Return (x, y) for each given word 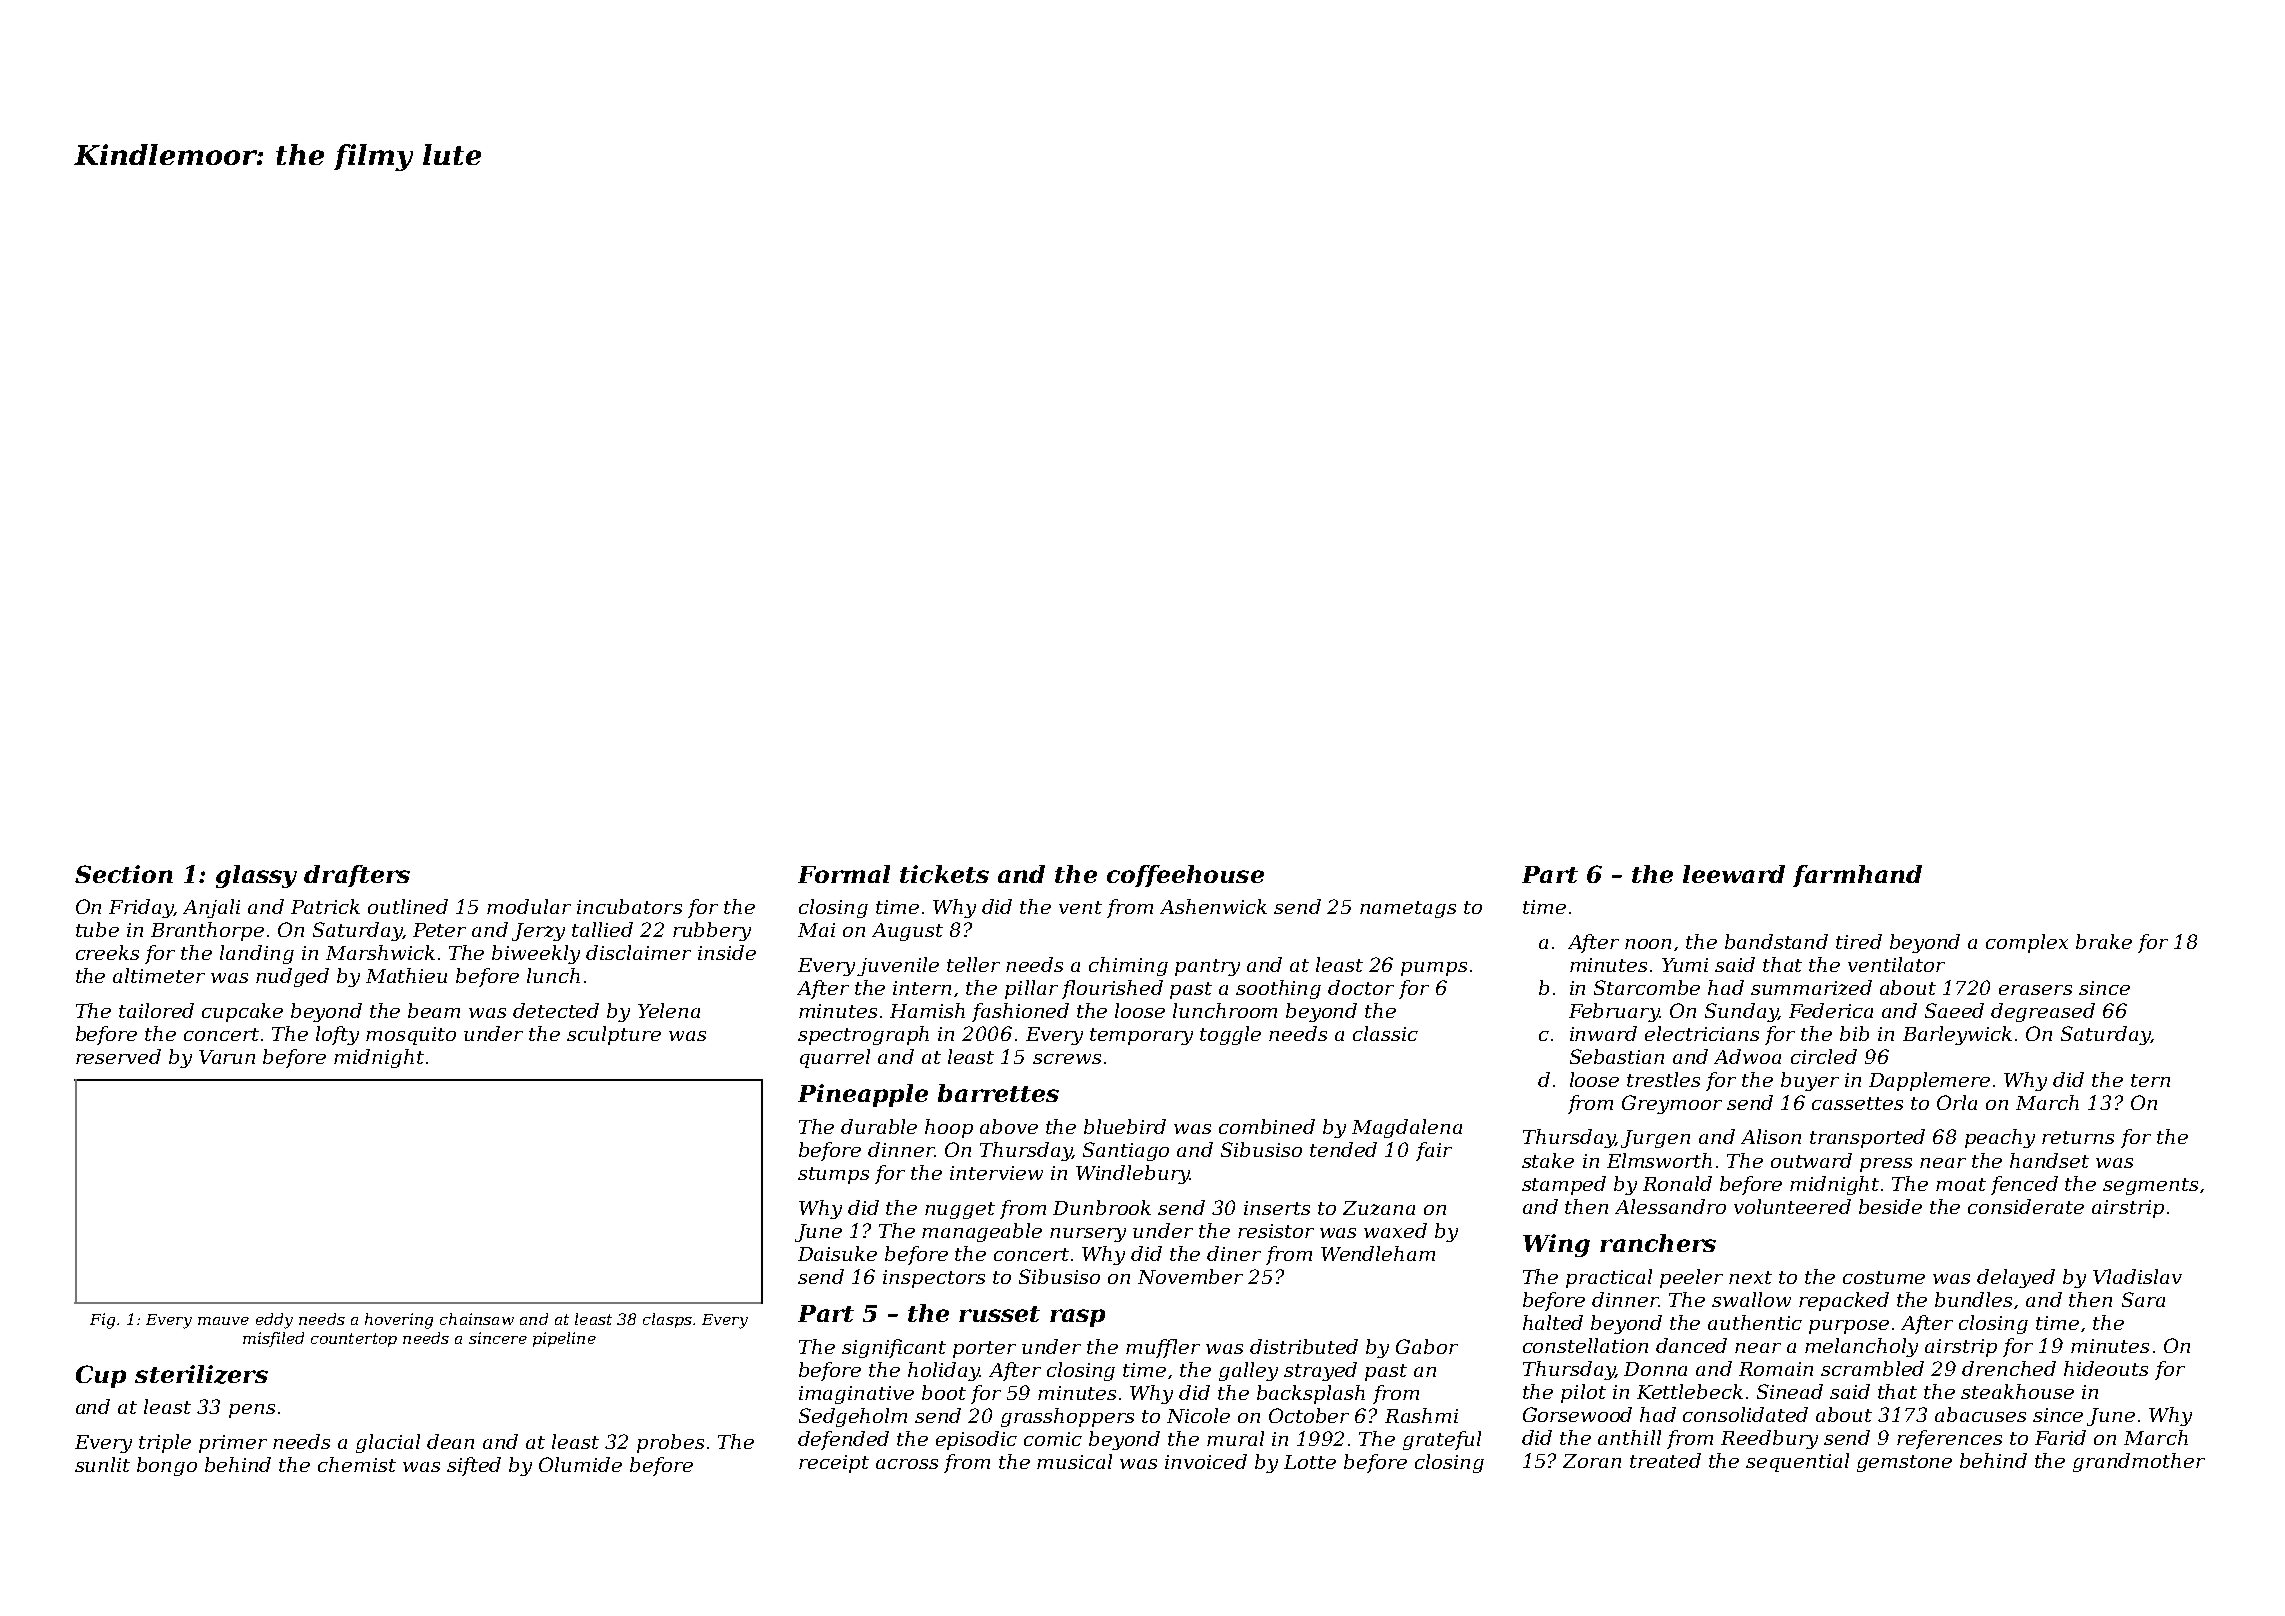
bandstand (1776, 941)
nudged (292, 977)
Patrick (325, 906)
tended (1343, 1149)
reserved (118, 1056)
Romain (1776, 1369)
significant (894, 1348)
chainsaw (477, 1319)
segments (2150, 1186)
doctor (1361, 987)
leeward (1734, 874)
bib (1854, 1033)
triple (165, 1443)
